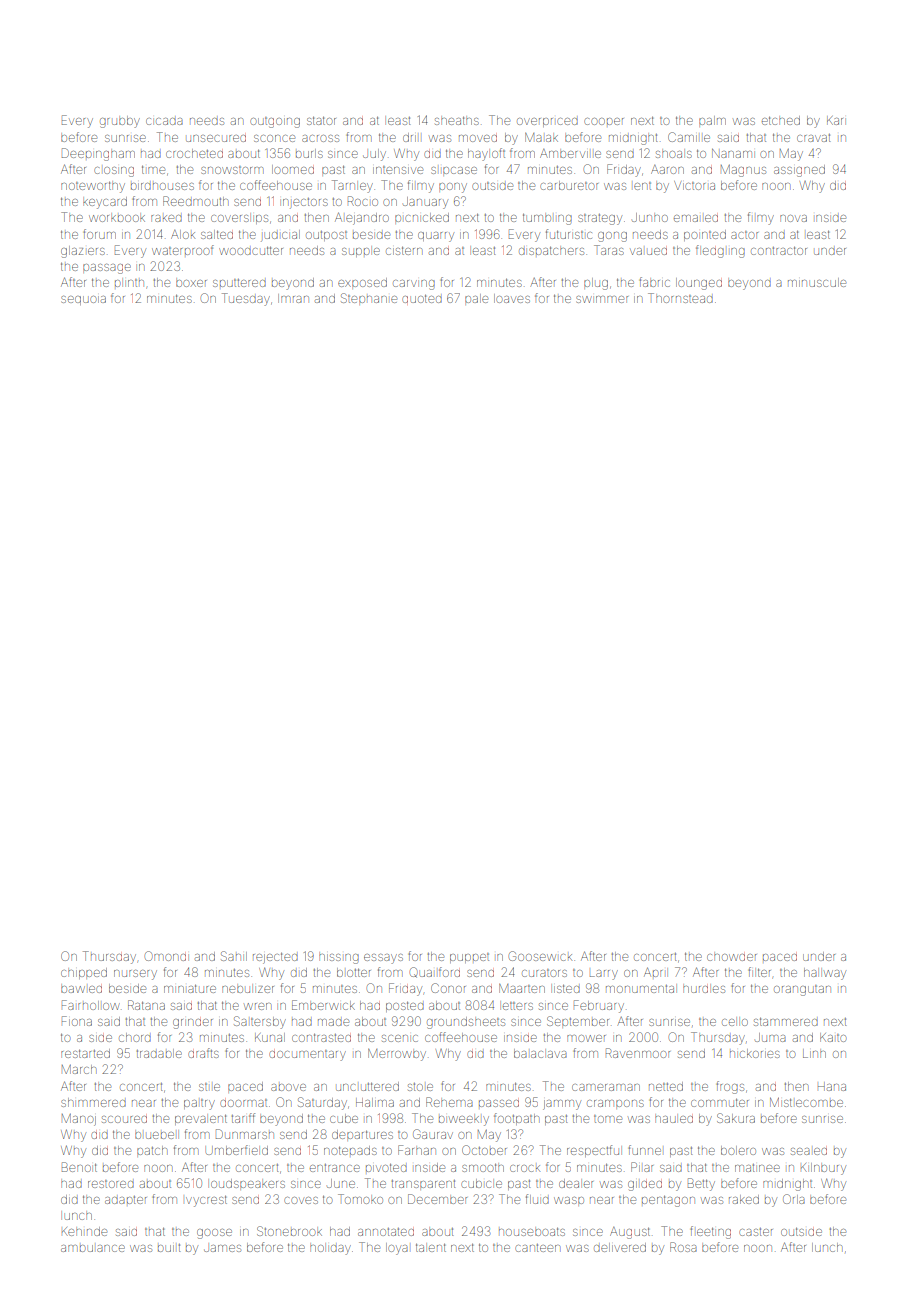 This image has width=908, height=1316. Describe the element at coordinates (383, 959) in the image. I see `essays` at that location.
